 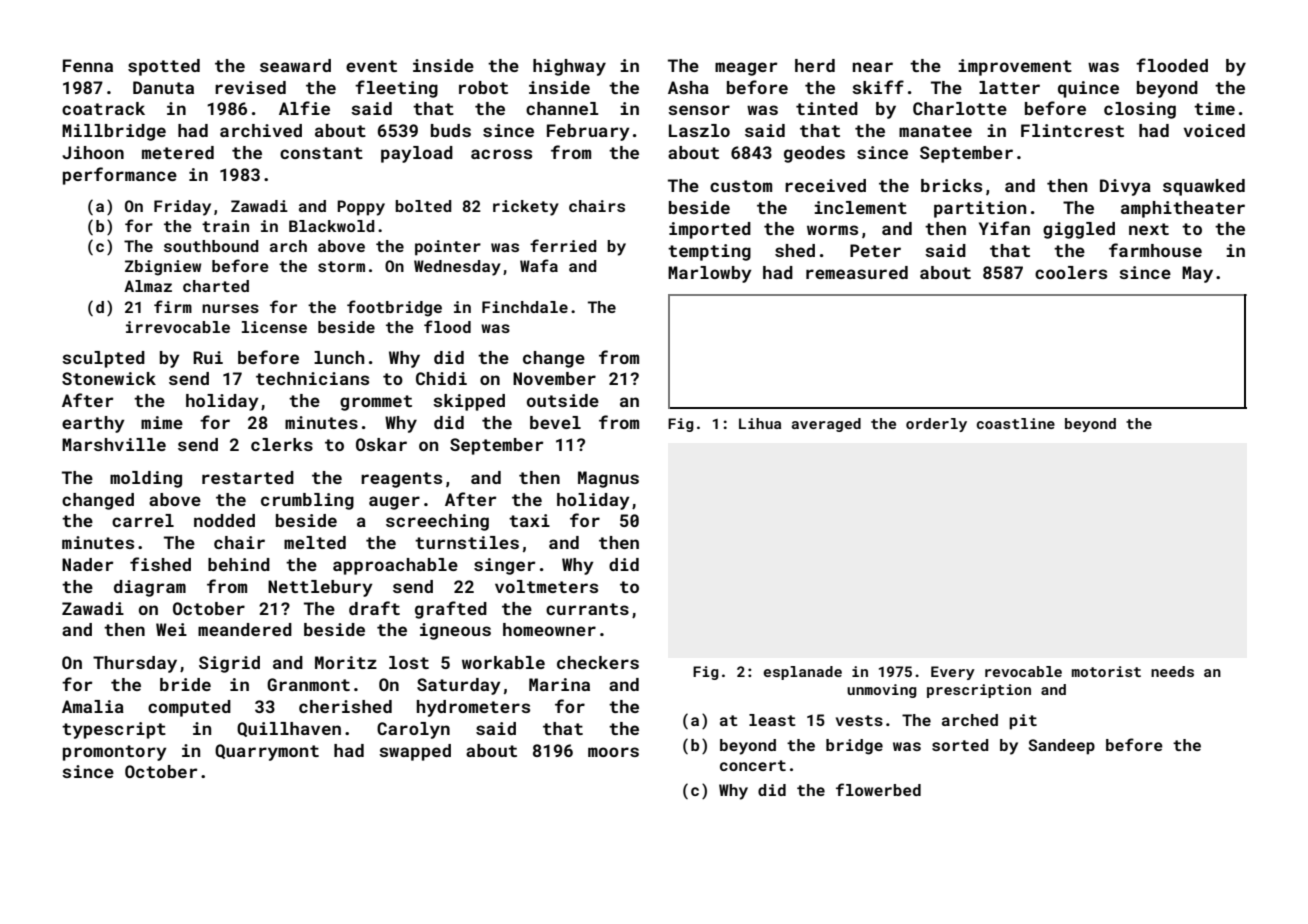 What do you see at coordinates (401, 480) in the image?
I see `reagents` at bounding box center [401, 480].
